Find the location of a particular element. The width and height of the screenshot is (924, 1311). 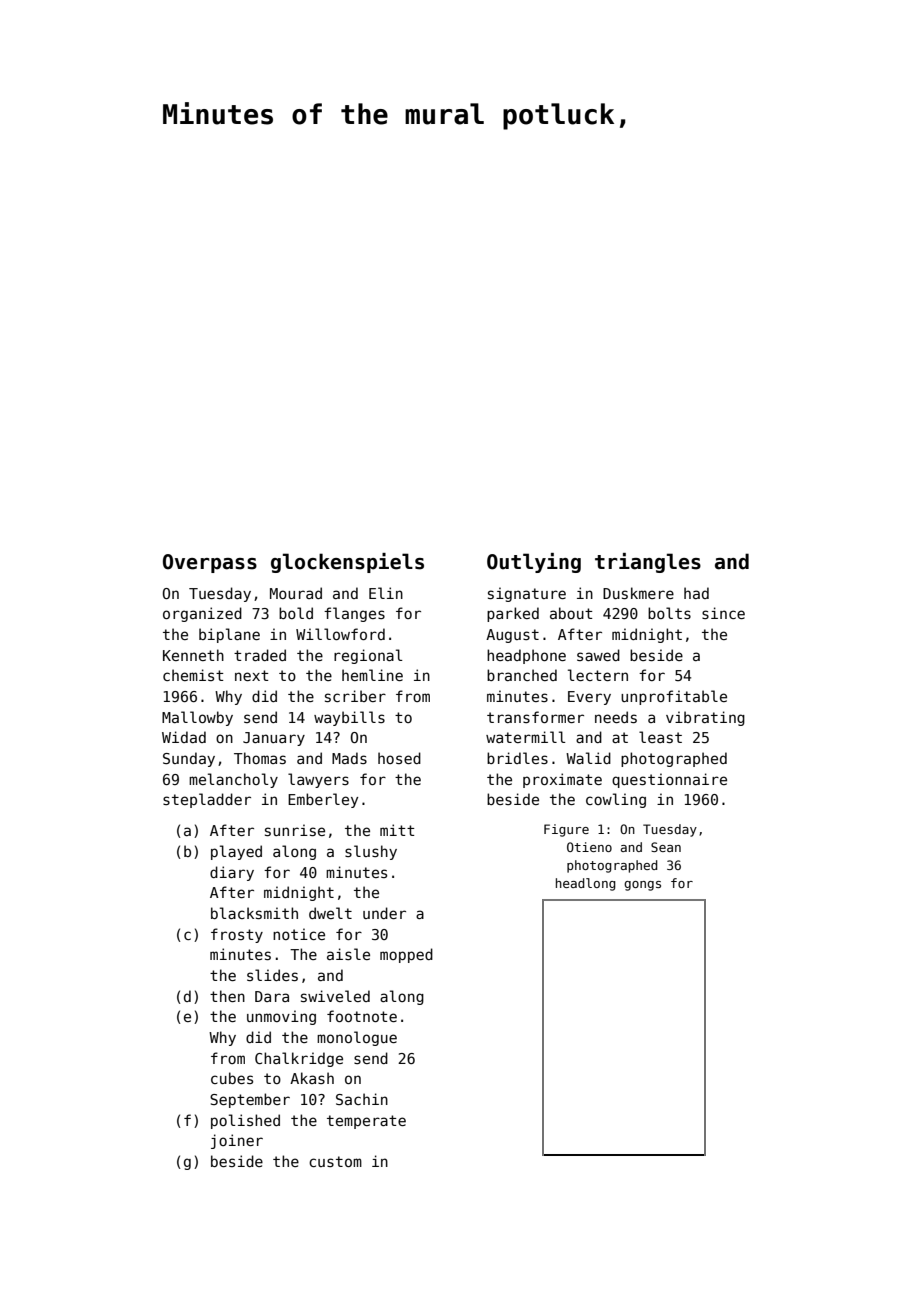

gongs is located at coordinates (642, 886).
